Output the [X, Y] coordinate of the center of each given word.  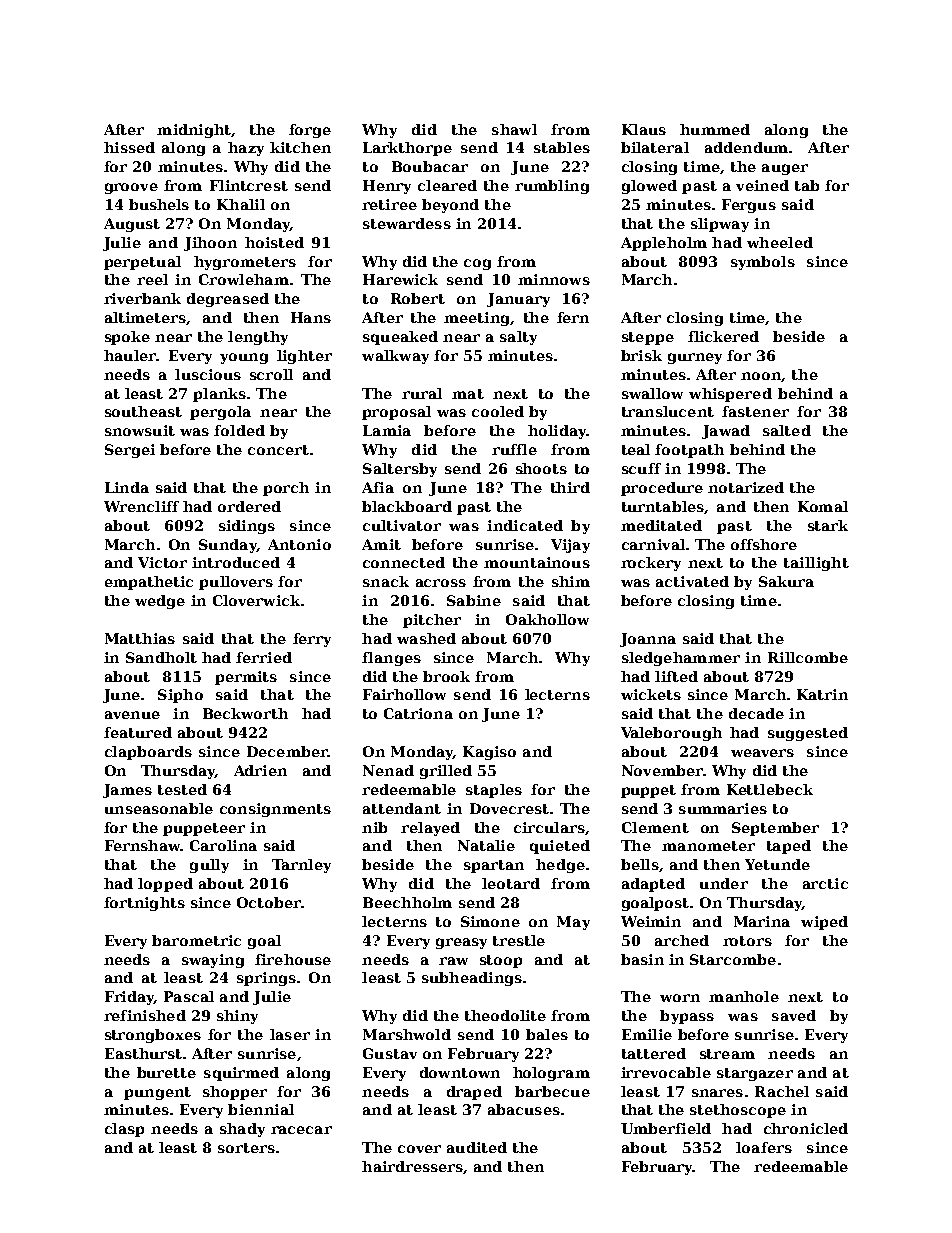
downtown [460, 1072]
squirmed [241, 1074]
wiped [824, 923]
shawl [514, 129]
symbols [763, 263]
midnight [194, 131]
